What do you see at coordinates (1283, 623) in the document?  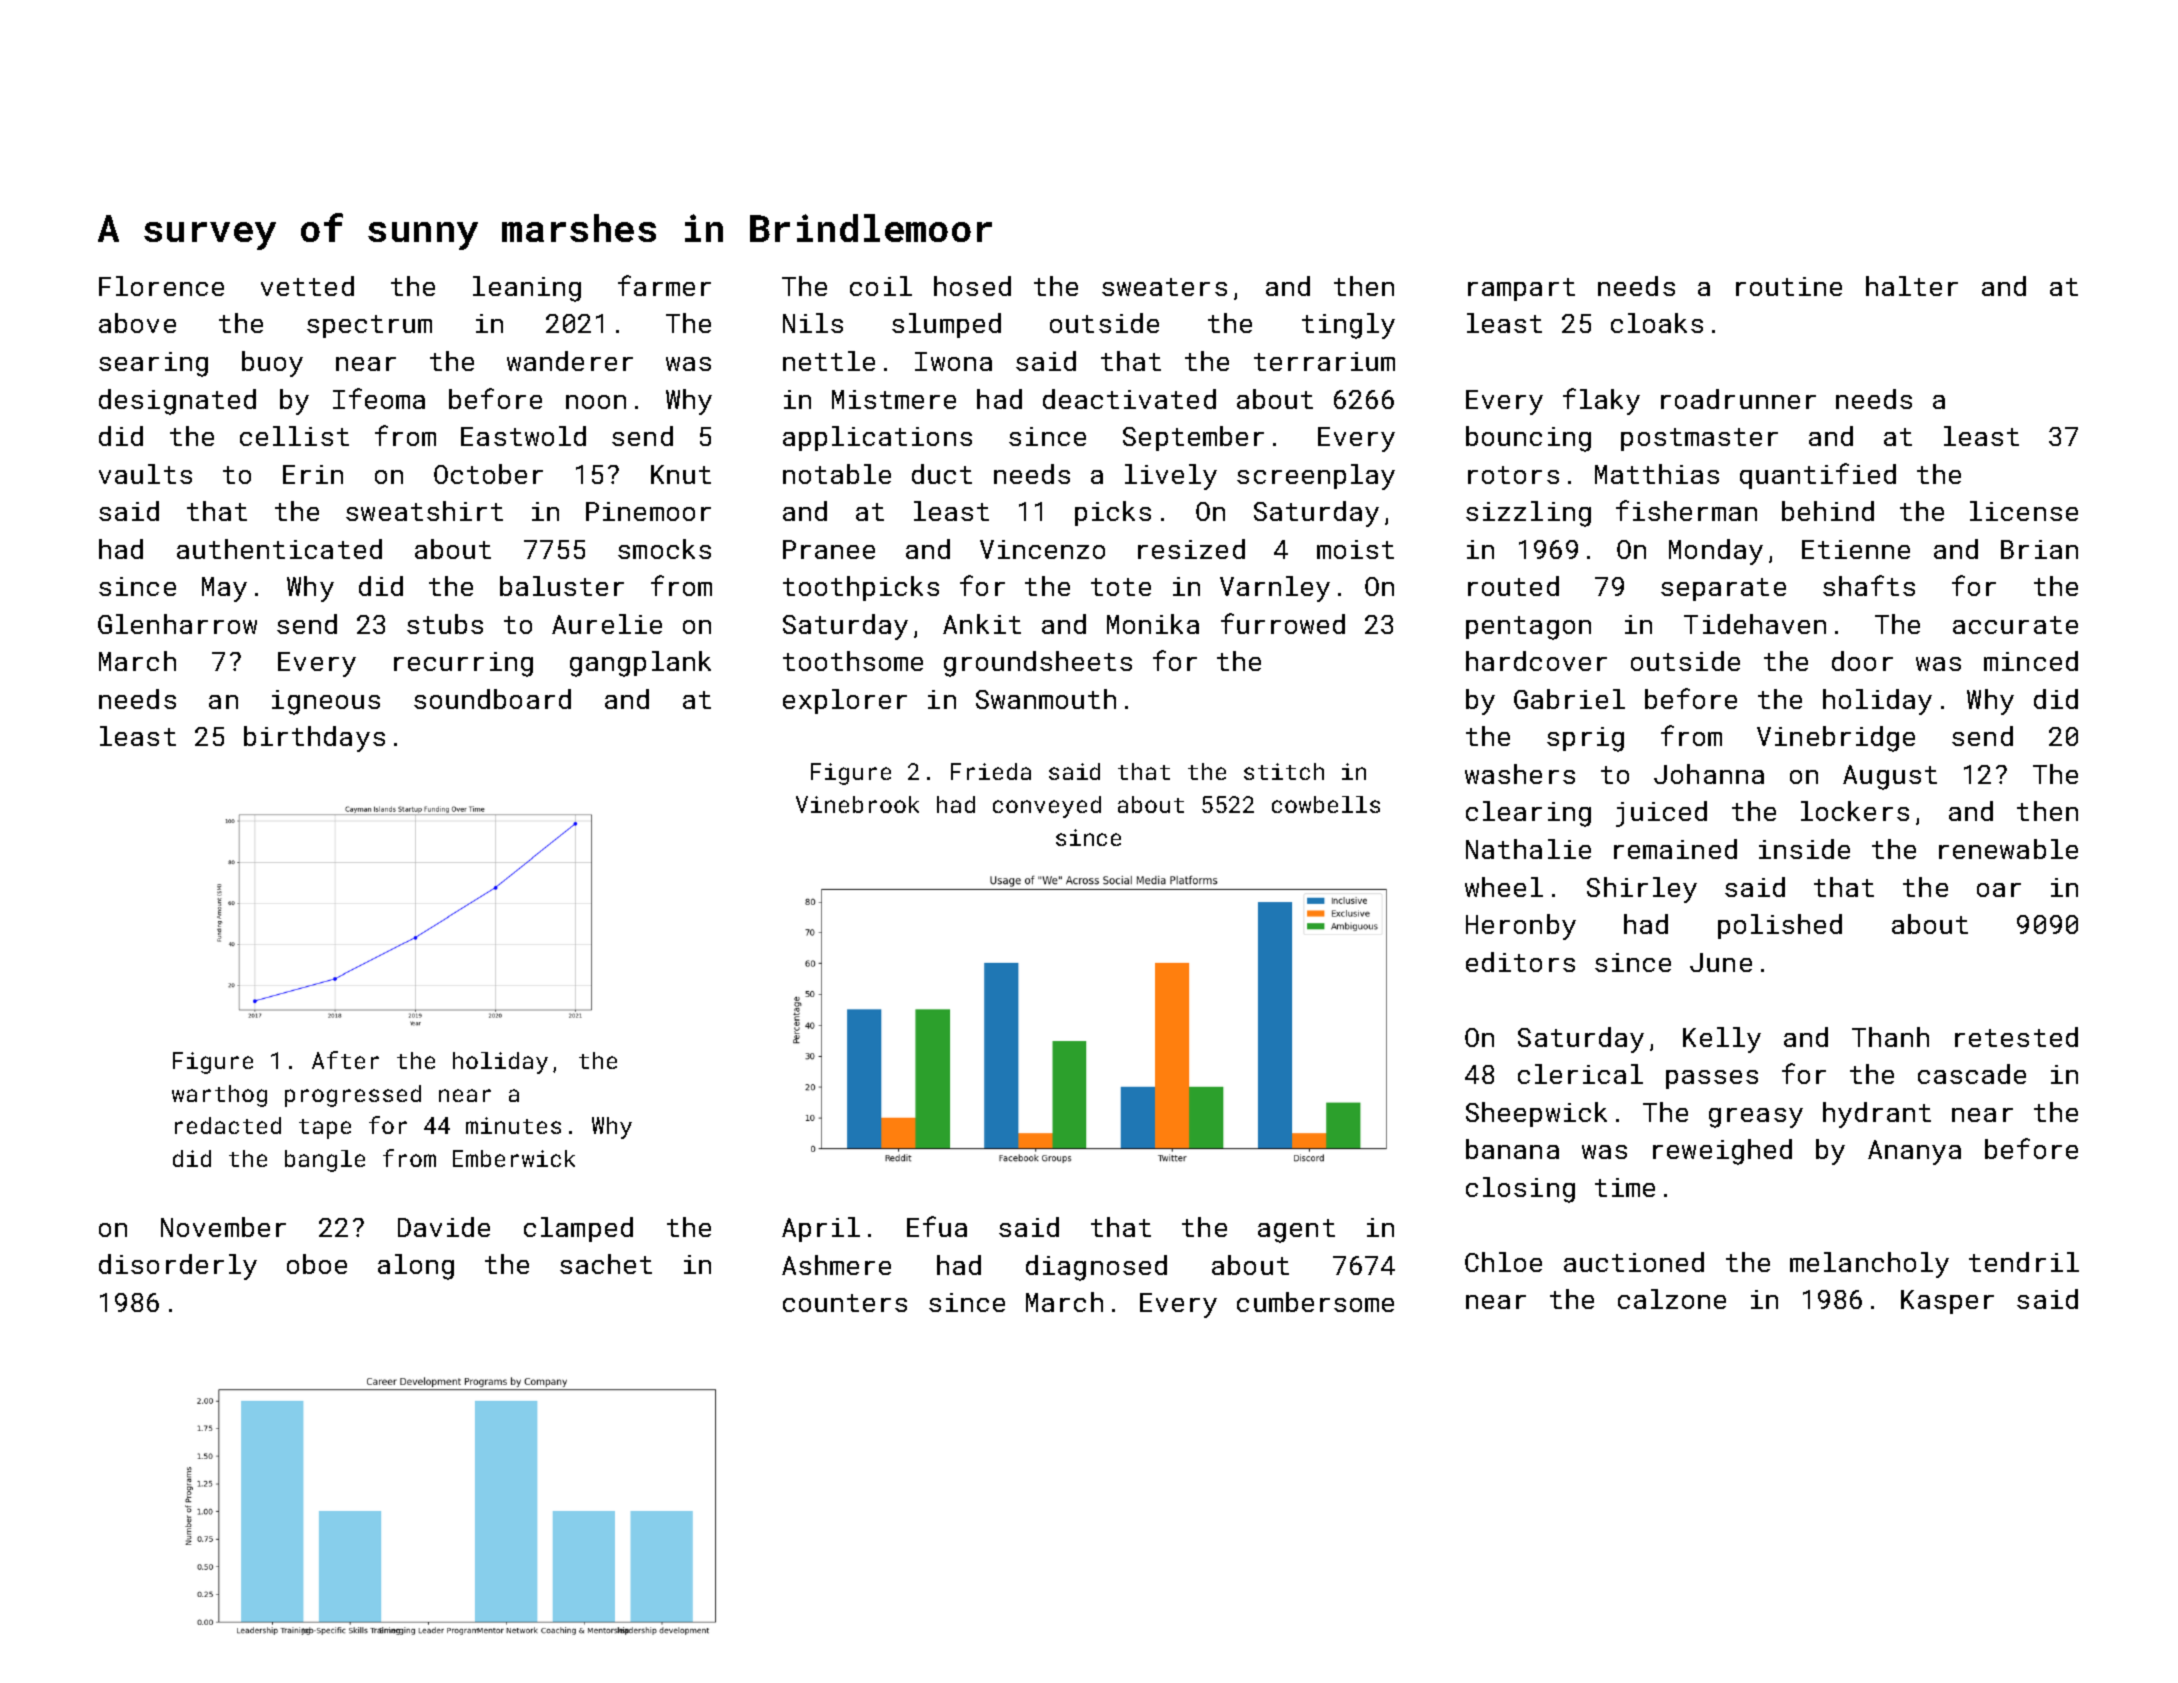 I see `furrowed` at bounding box center [1283, 623].
